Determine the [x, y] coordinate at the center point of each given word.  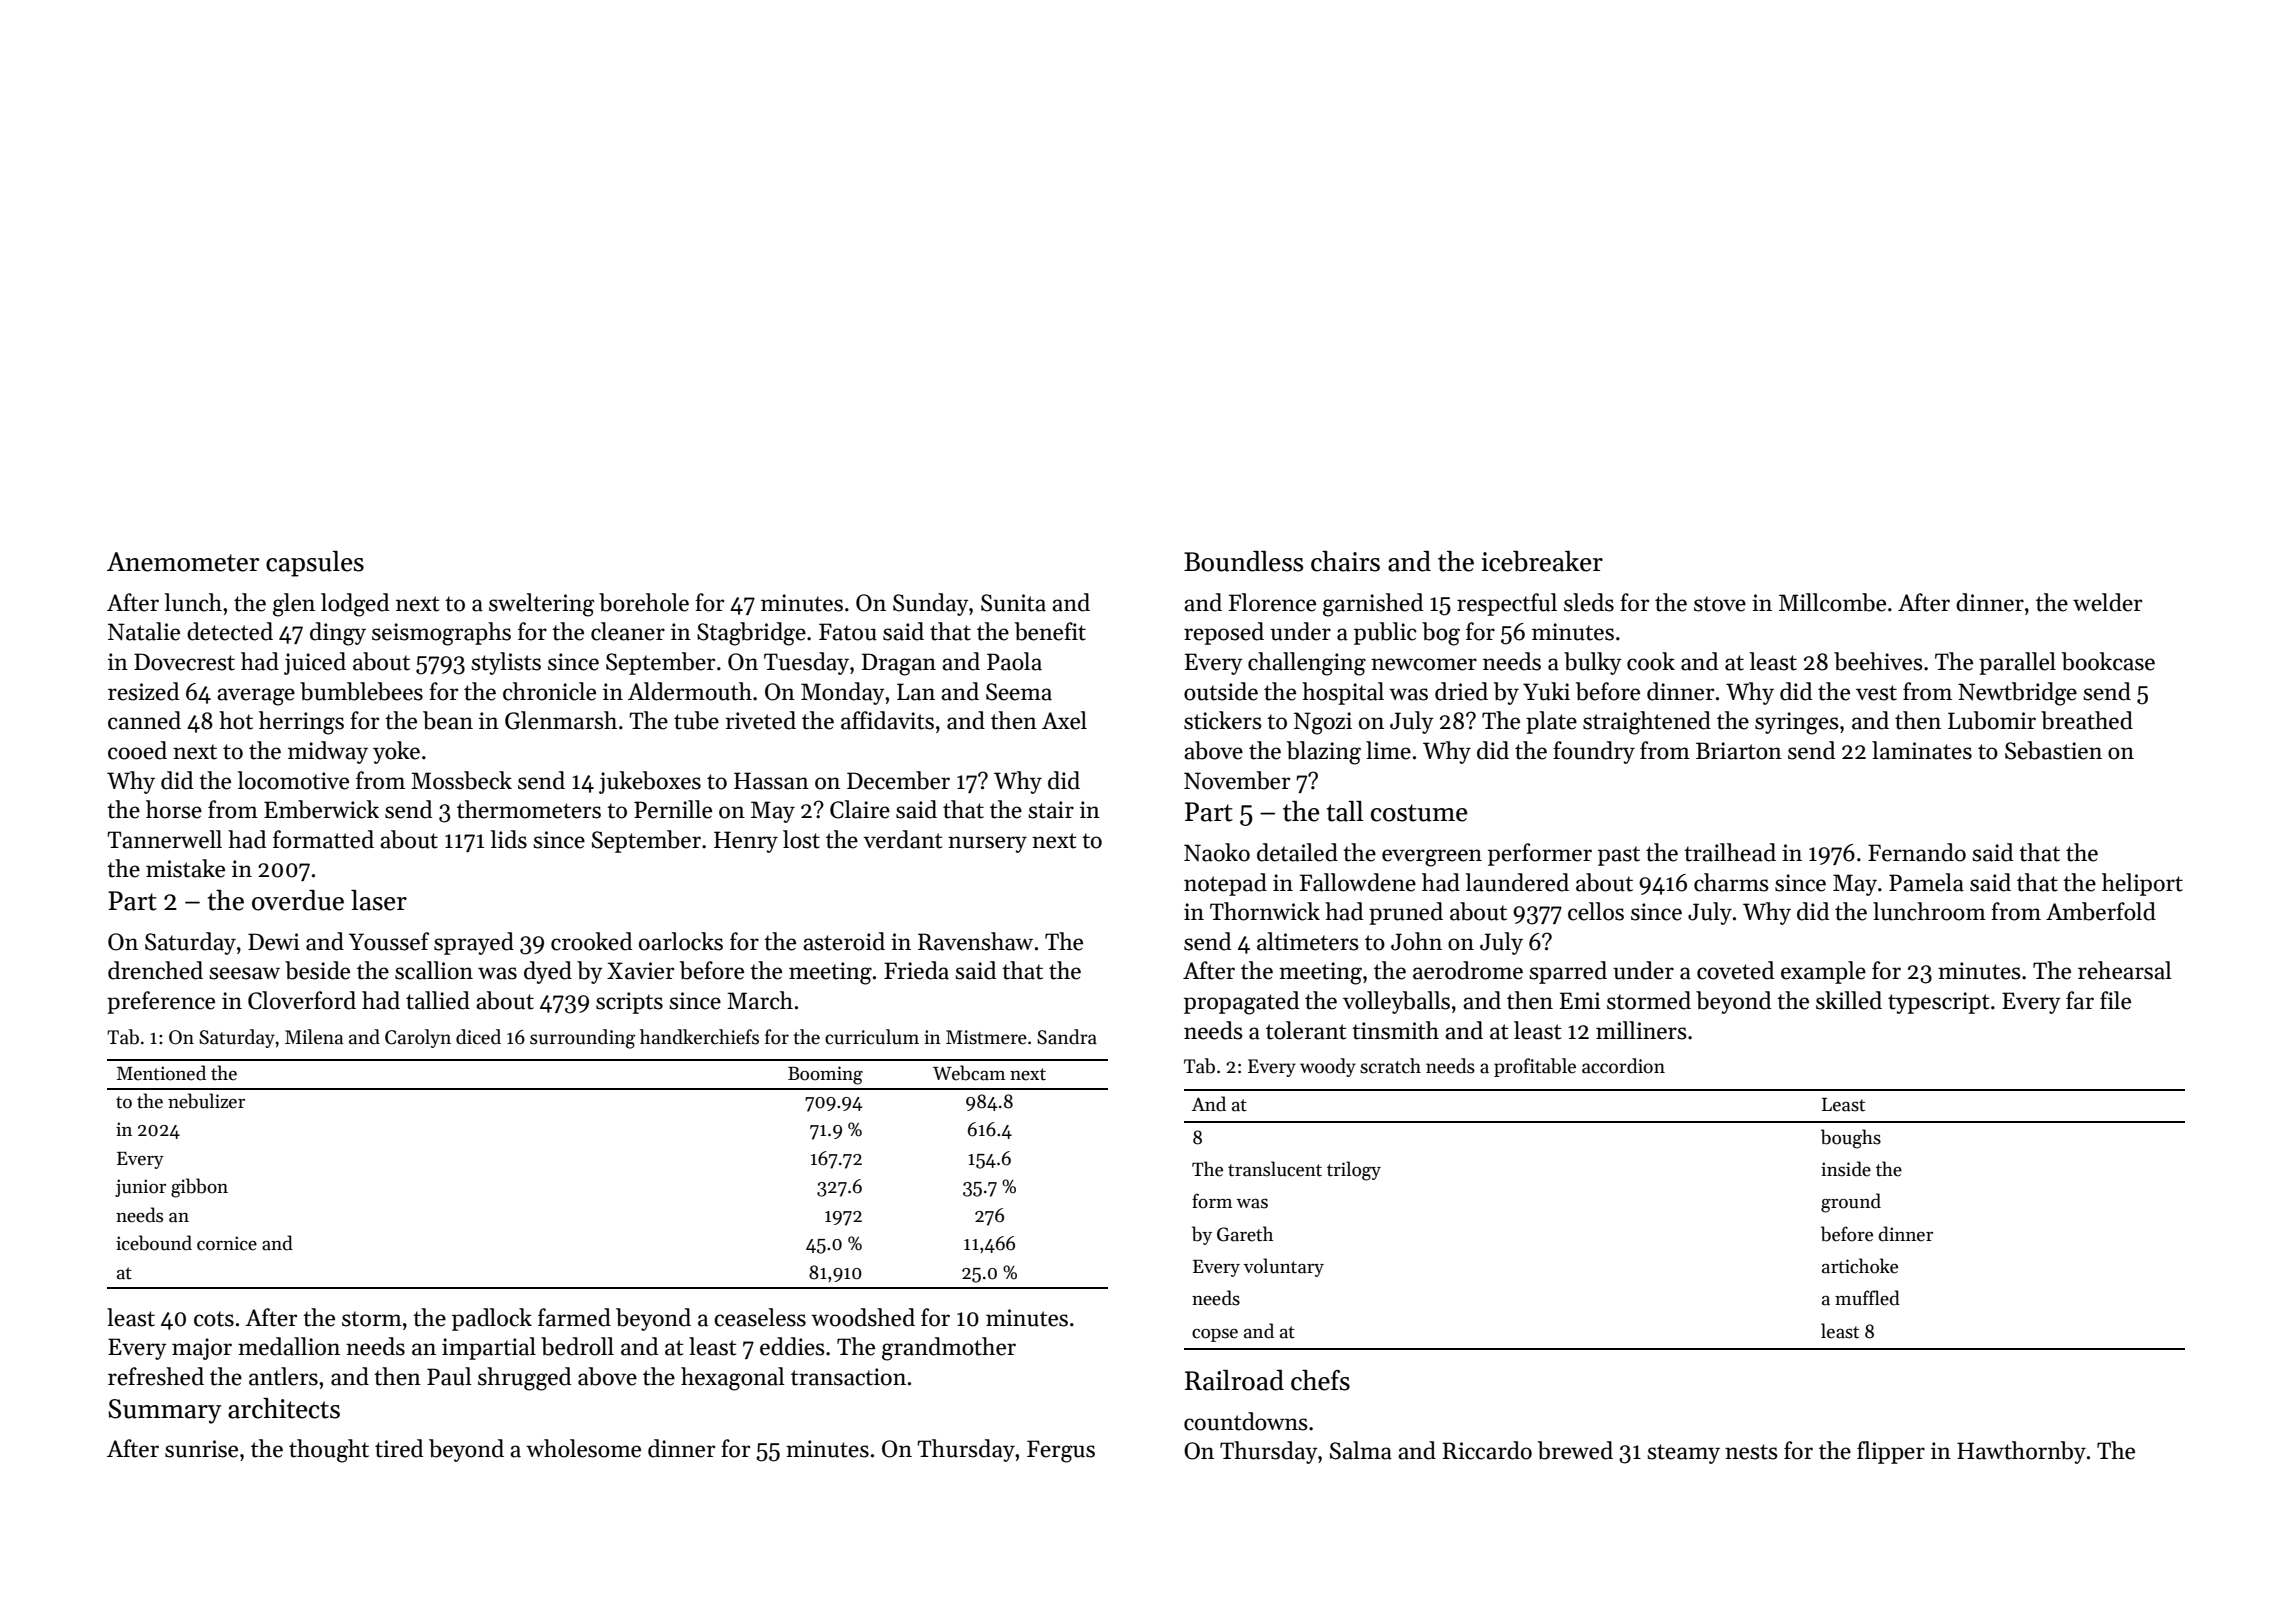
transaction [848, 1377]
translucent [1275, 1169]
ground [1851, 1203]
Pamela [1926, 882]
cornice [227, 1243]
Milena [314, 1037]
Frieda [916, 970]
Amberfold [2101, 911]
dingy [338, 634]
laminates [1922, 750]
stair [1051, 810]
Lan [916, 692]
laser [379, 900]
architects [284, 1408]
